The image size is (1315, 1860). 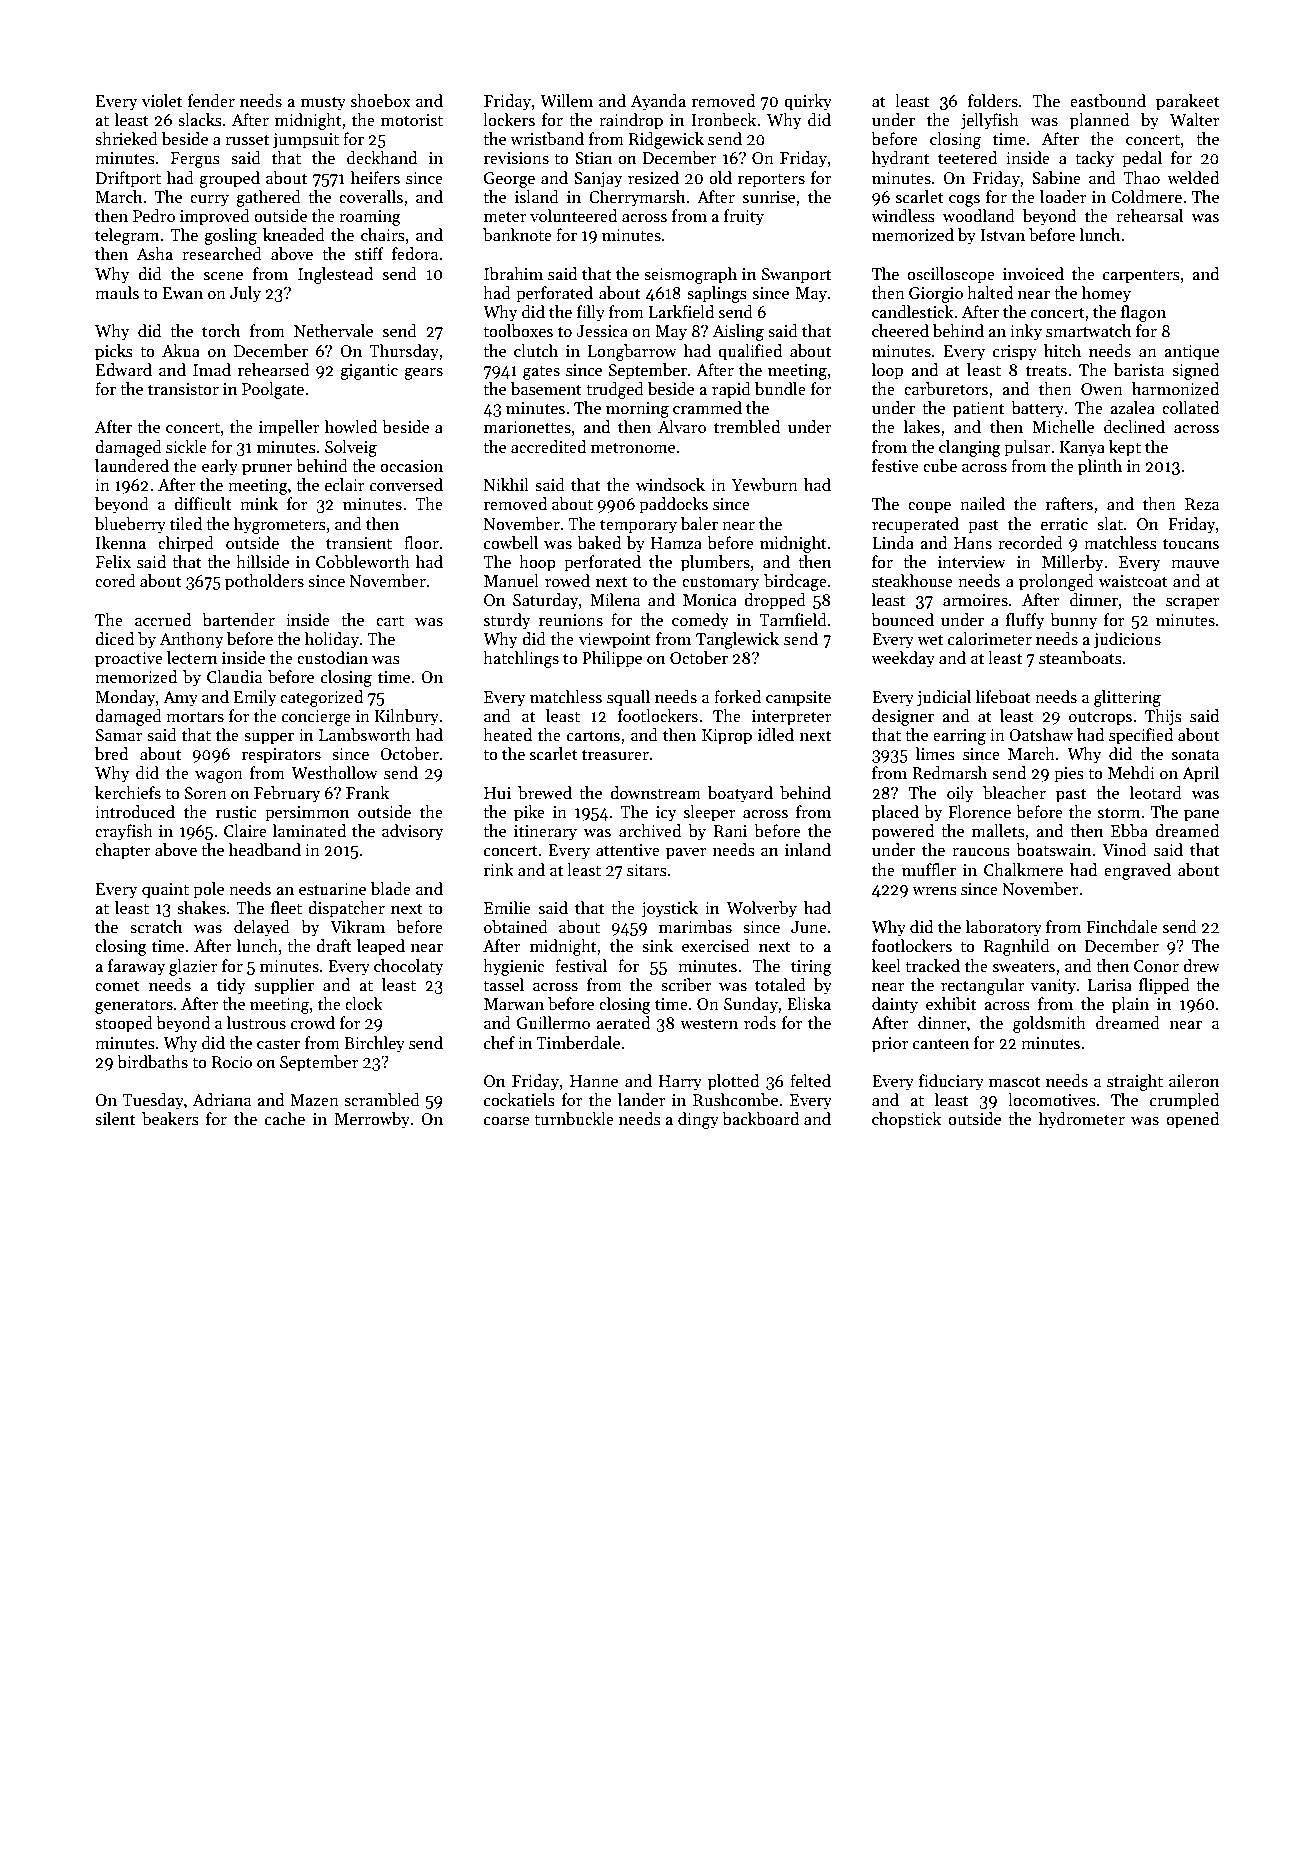 What do you see at coordinates (1192, 1120) in the screenshot?
I see `opened` at bounding box center [1192, 1120].
